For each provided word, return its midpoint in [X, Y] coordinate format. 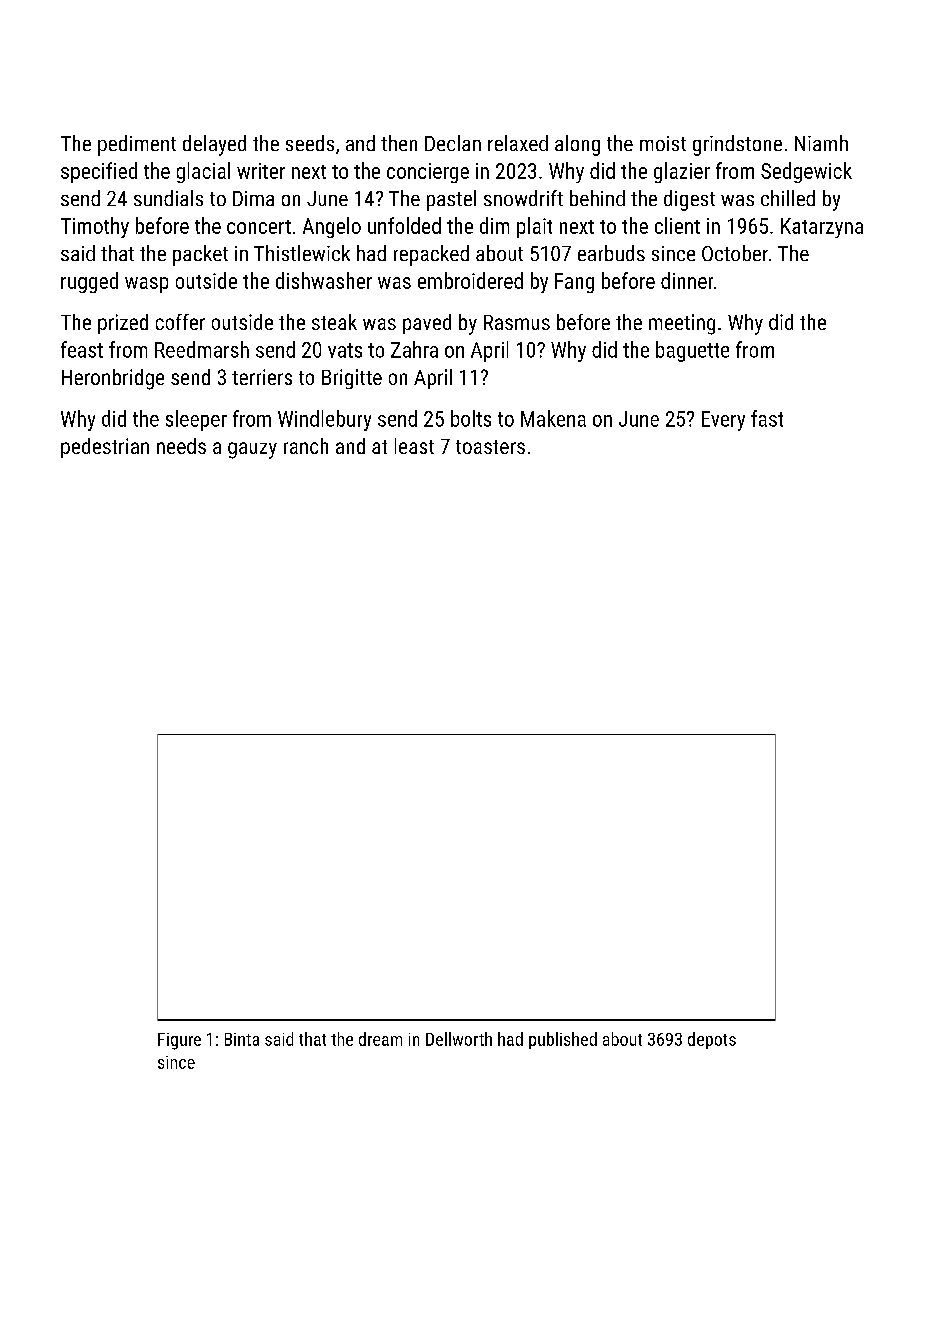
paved [427, 324]
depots [712, 1040]
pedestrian [105, 448]
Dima [253, 198]
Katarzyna [822, 228]
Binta [242, 1039]
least [414, 446]
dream [380, 1039]
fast [767, 418]
